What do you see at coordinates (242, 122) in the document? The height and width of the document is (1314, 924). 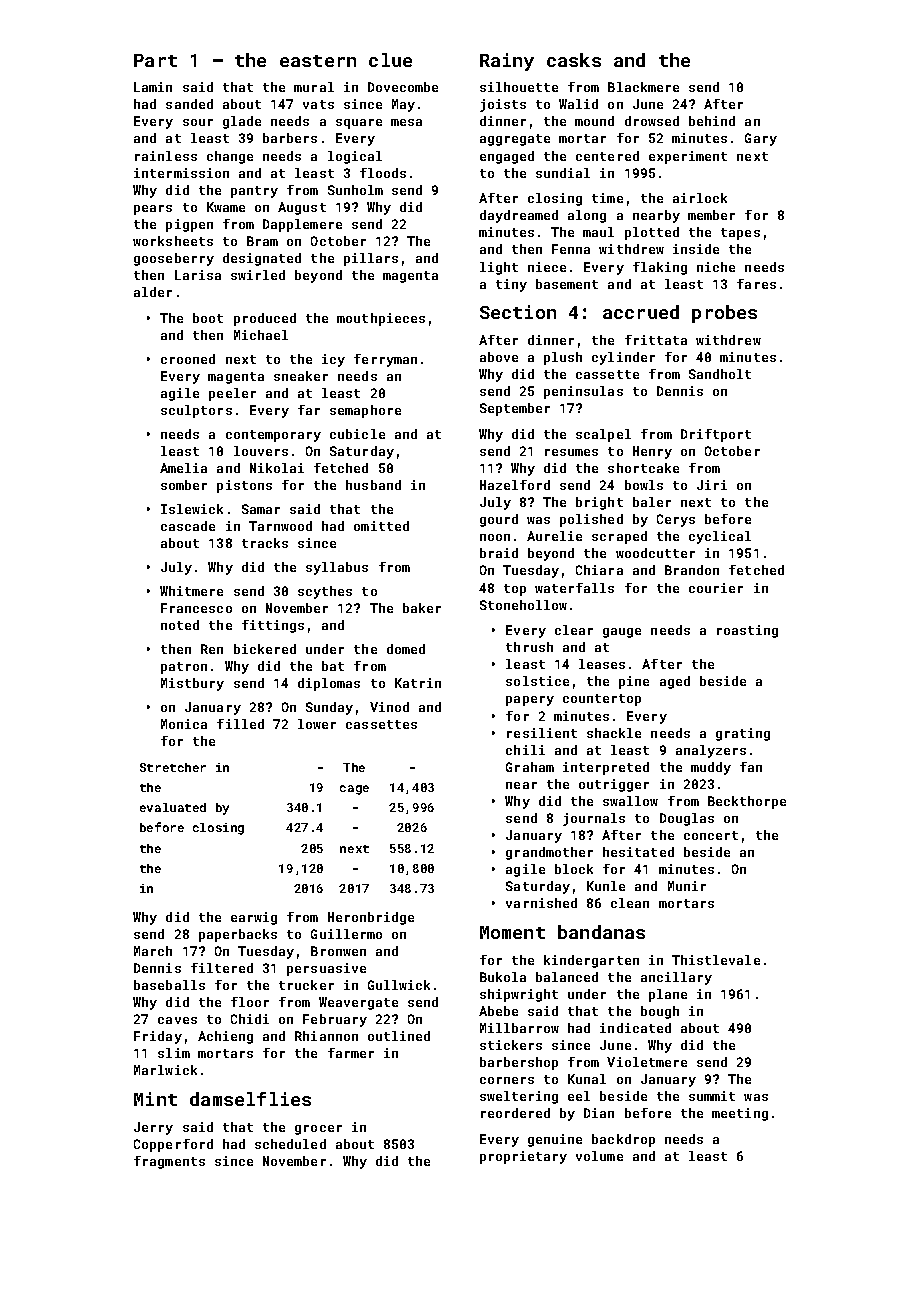 I see `glade` at bounding box center [242, 122].
